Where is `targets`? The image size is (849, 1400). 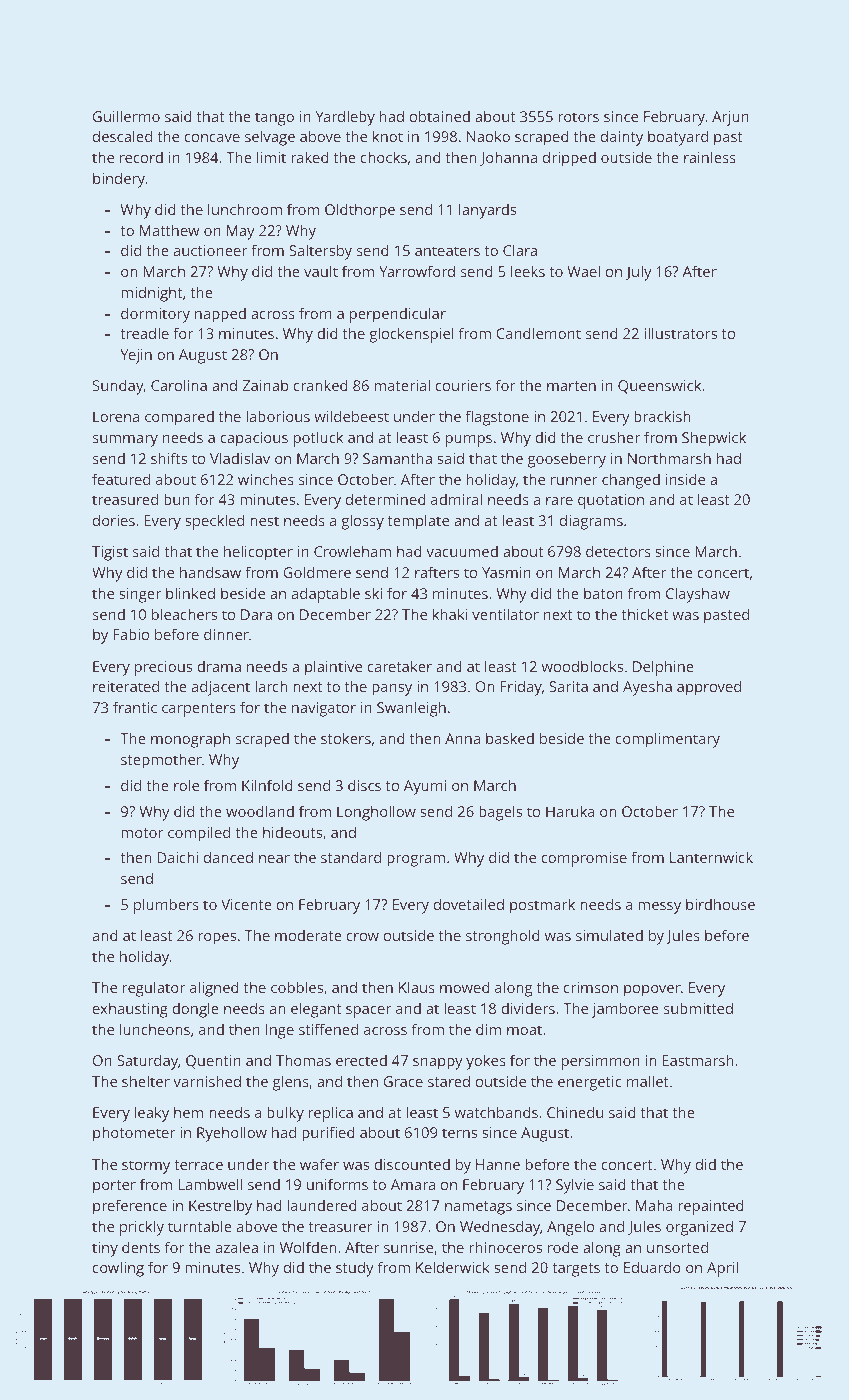 targets is located at coordinates (576, 1270).
